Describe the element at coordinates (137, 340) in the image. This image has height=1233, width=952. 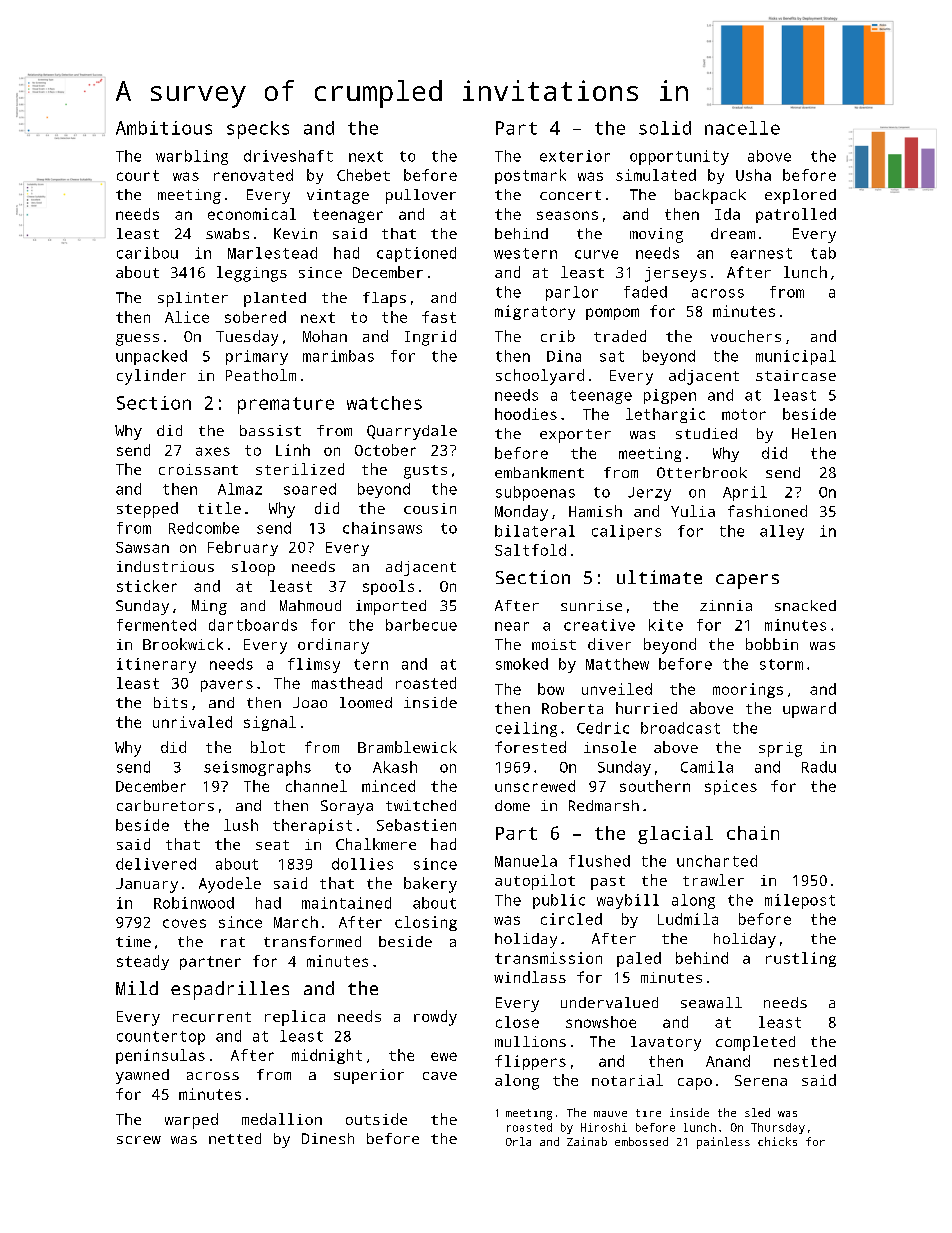
I see `guess` at that location.
